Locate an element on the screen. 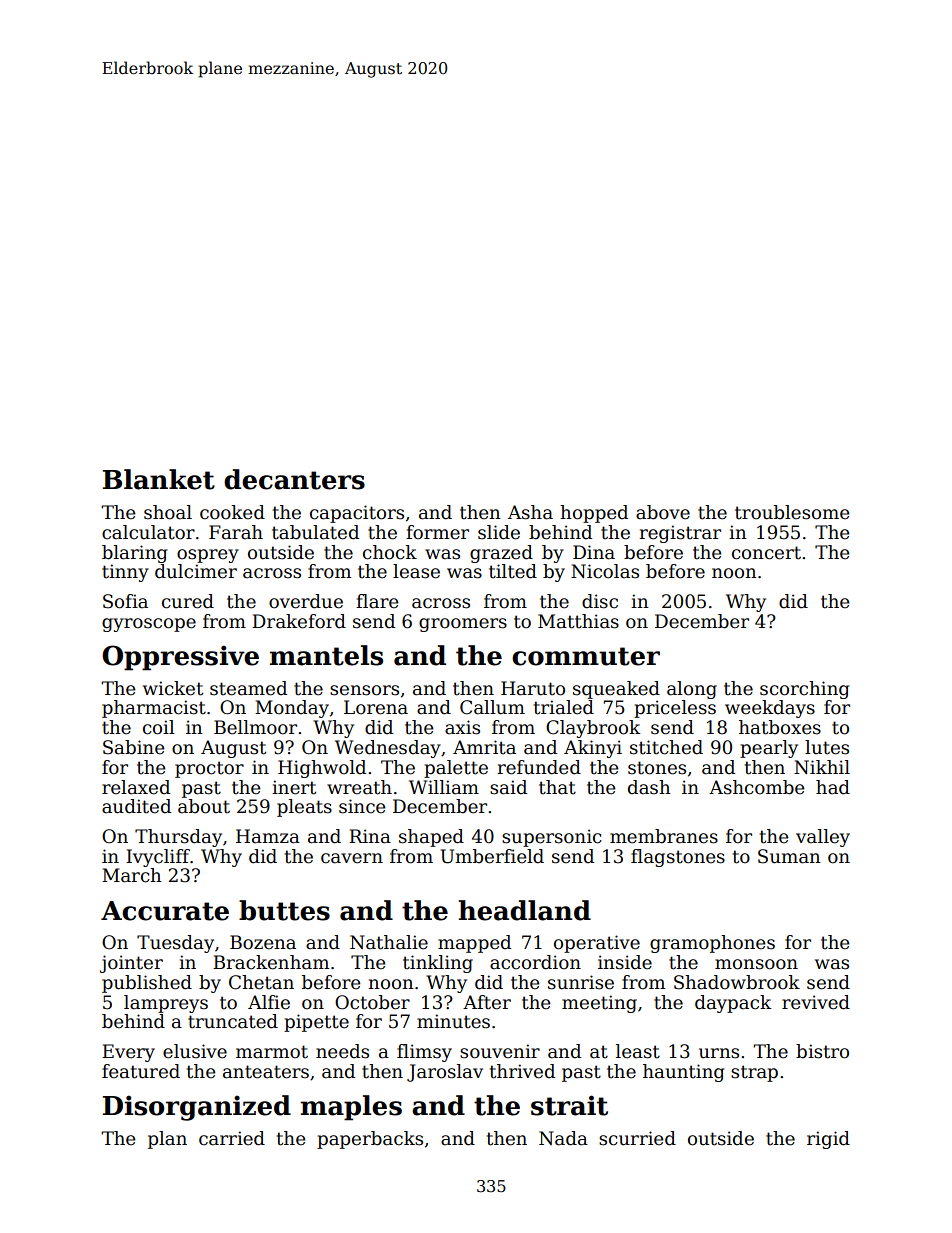  buttes is located at coordinates (284, 910).
